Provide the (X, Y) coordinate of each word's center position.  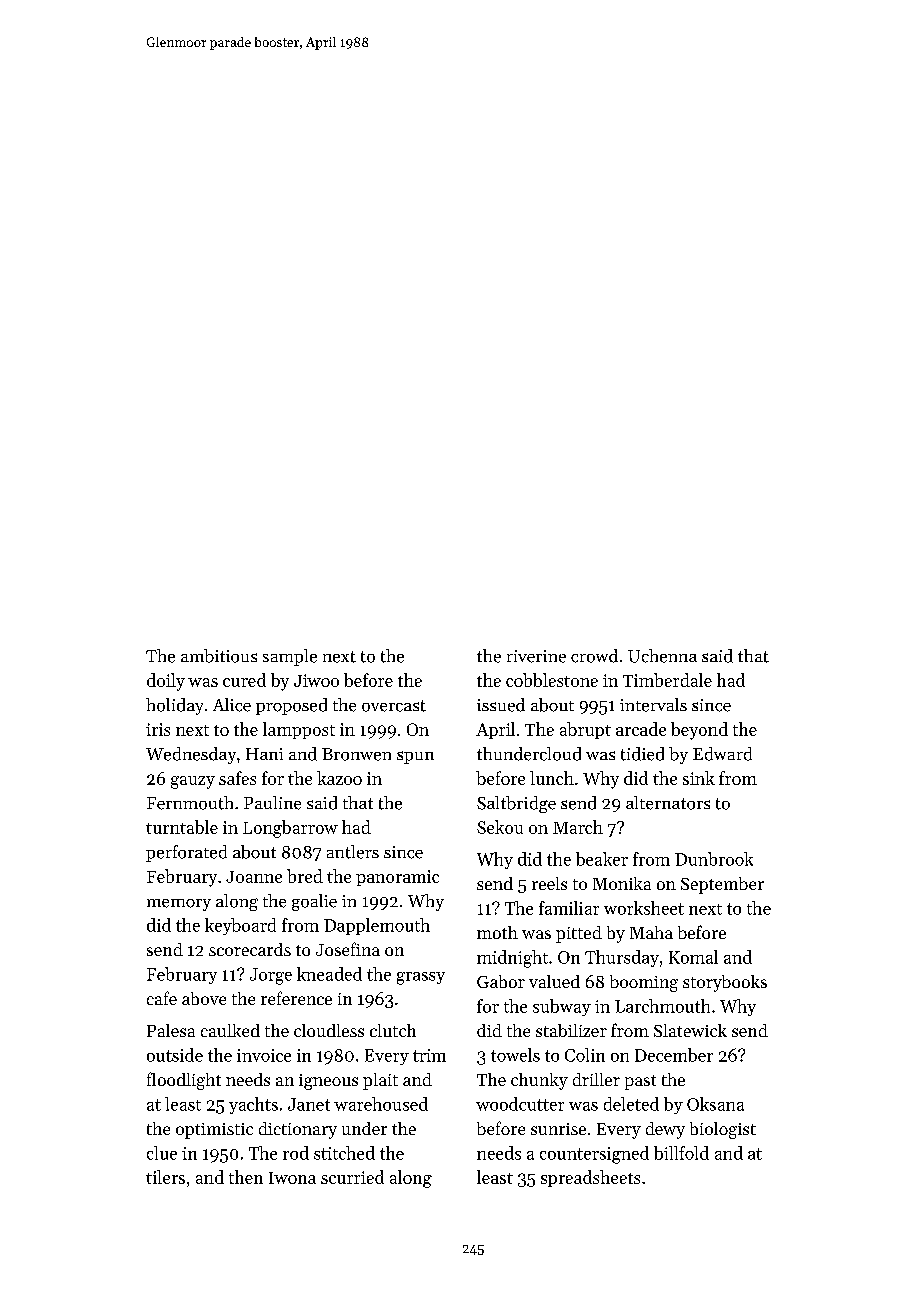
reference (296, 998)
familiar (569, 908)
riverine (536, 656)
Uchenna (662, 656)
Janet (309, 1104)
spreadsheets (590, 1178)
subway (562, 1007)
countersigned (594, 1155)
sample (290, 657)
